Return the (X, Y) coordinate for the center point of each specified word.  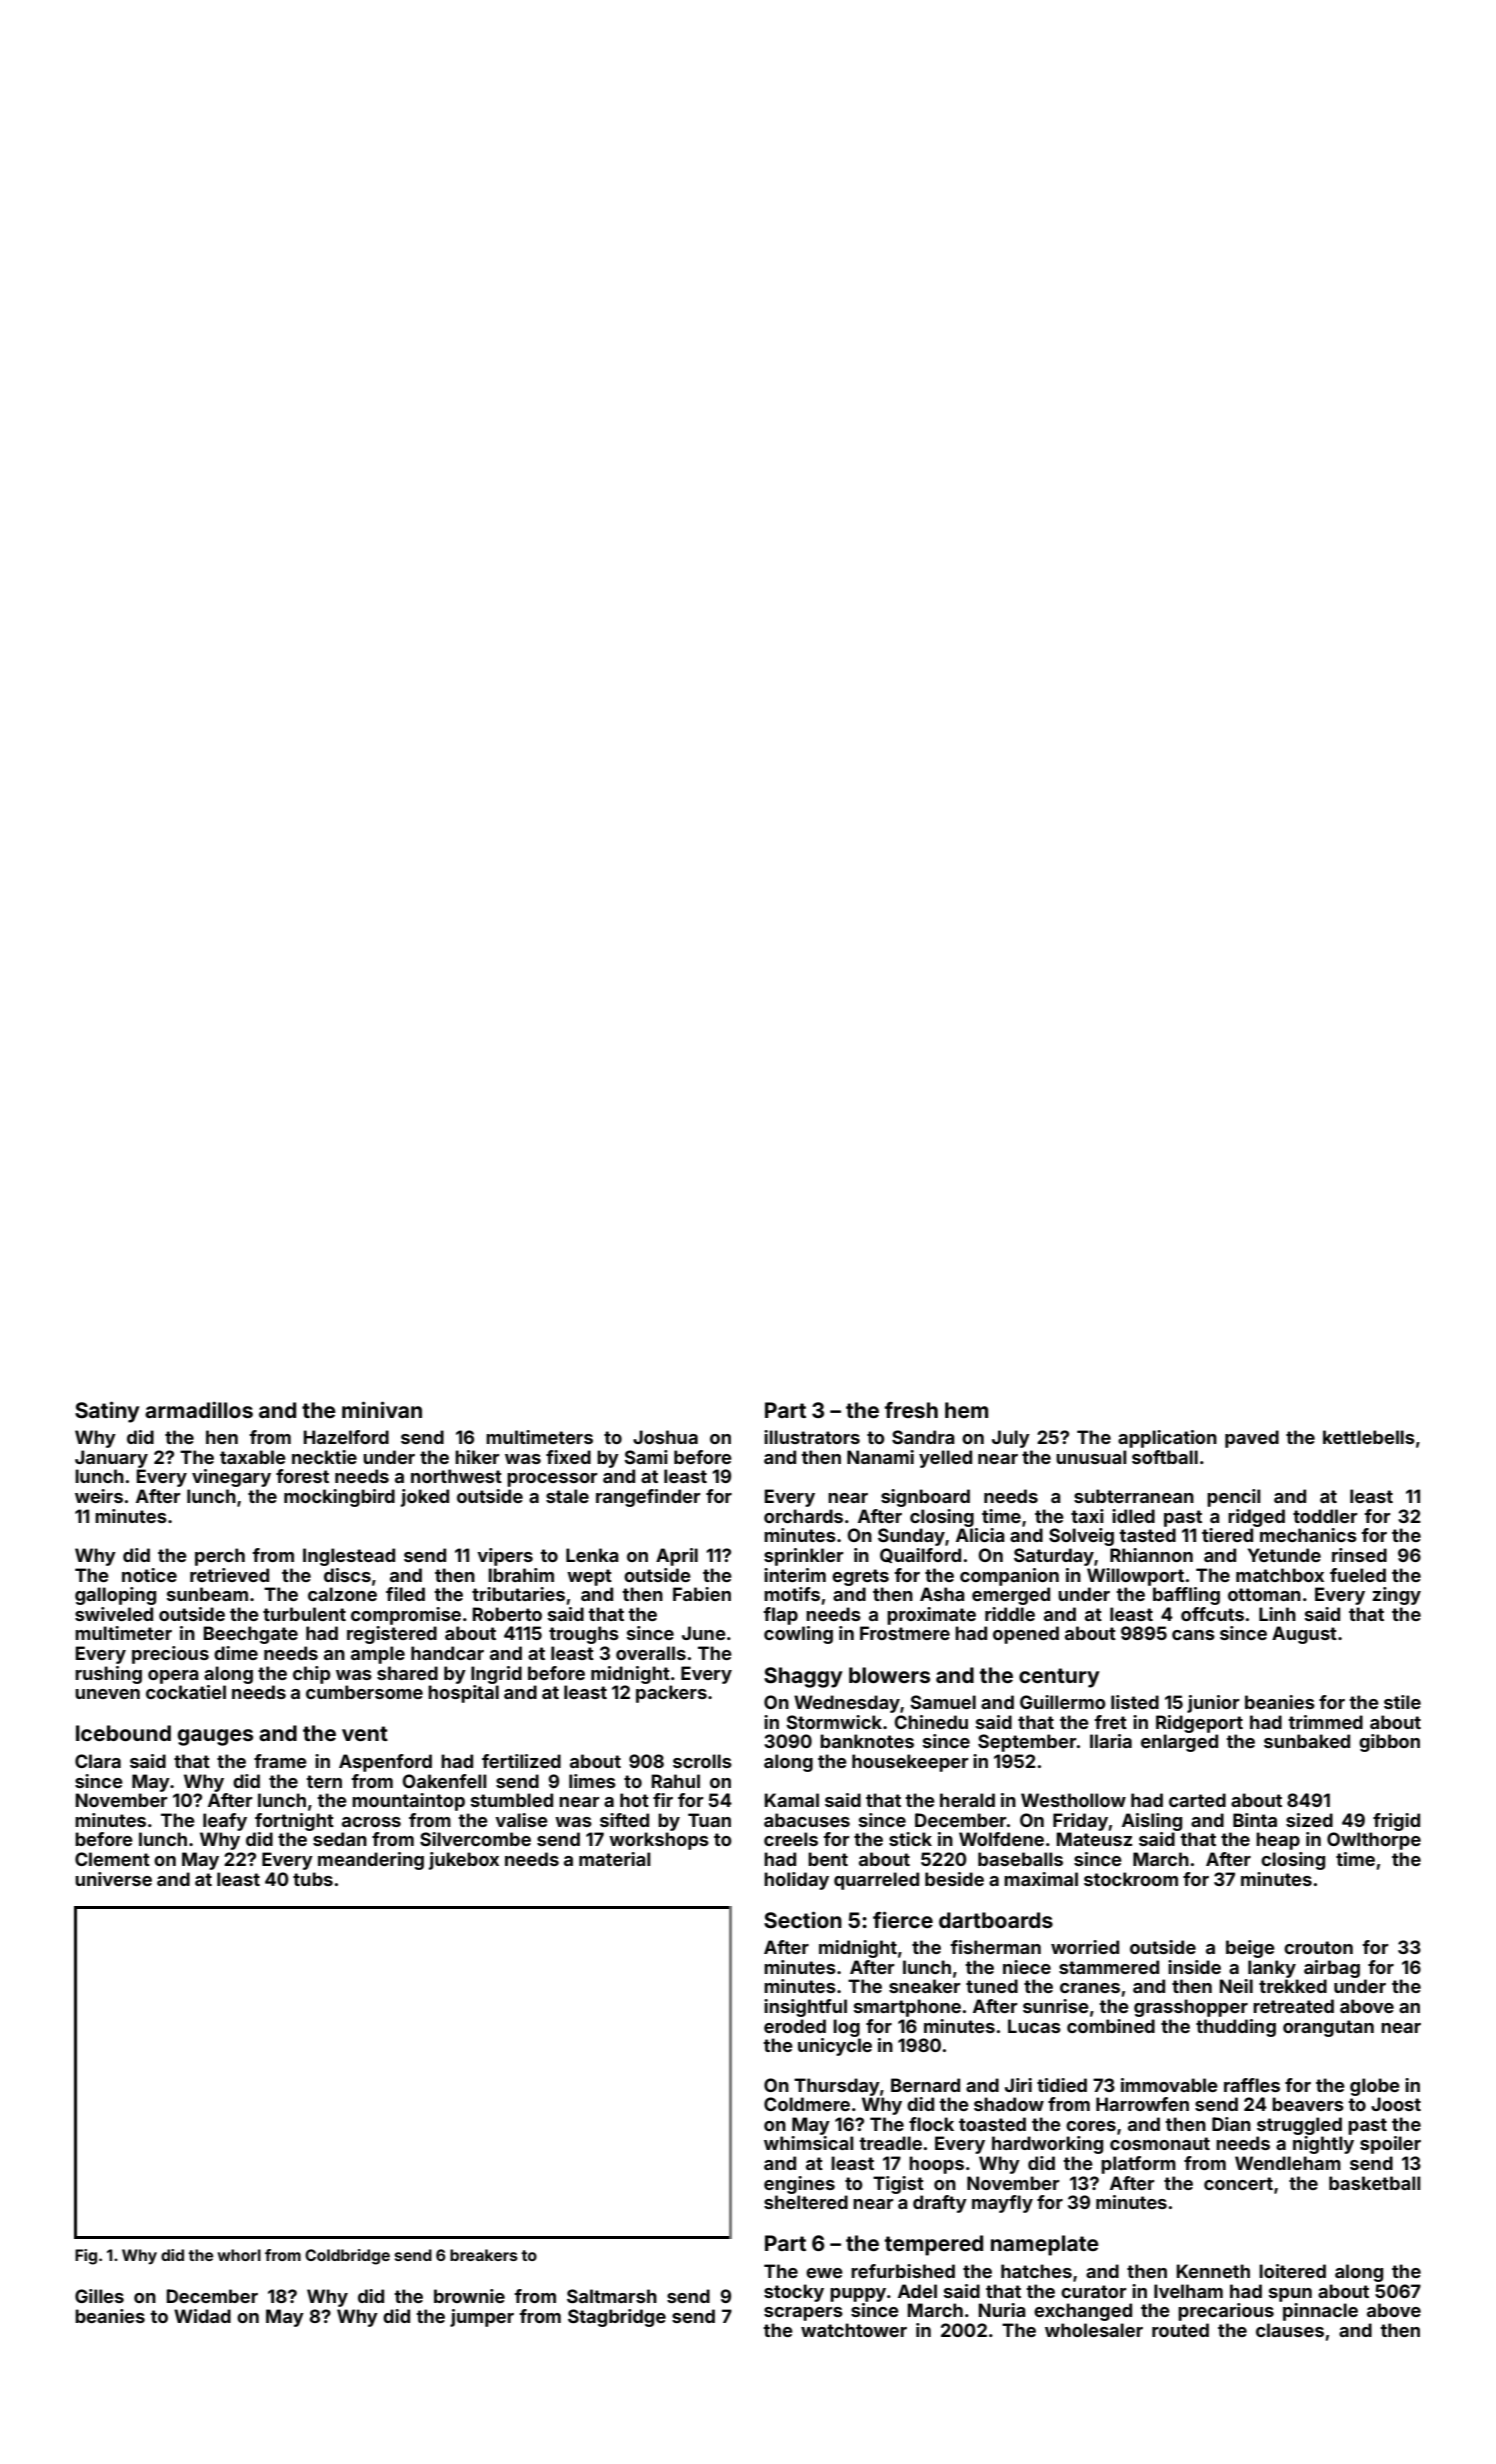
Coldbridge (347, 2257)
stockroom (1131, 1879)
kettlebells (1369, 1437)
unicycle (835, 2047)
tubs (313, 1879)
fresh (911, 1410)
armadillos (199, 1409)
